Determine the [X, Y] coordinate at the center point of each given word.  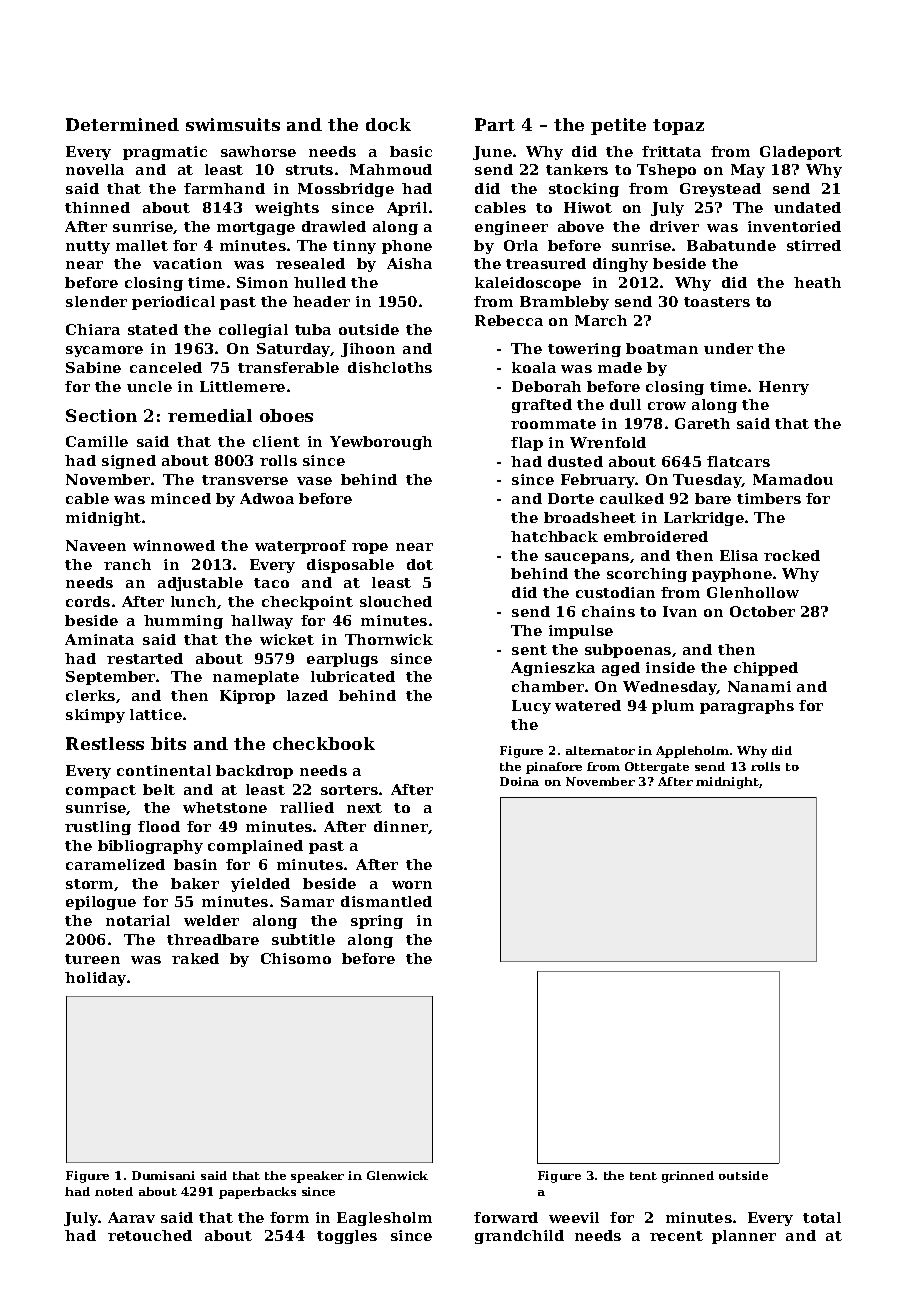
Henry [784, 388]
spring [377, 922]
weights [287, 209]
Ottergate [657, 768]
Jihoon [368, 350]
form [289, 1217]
